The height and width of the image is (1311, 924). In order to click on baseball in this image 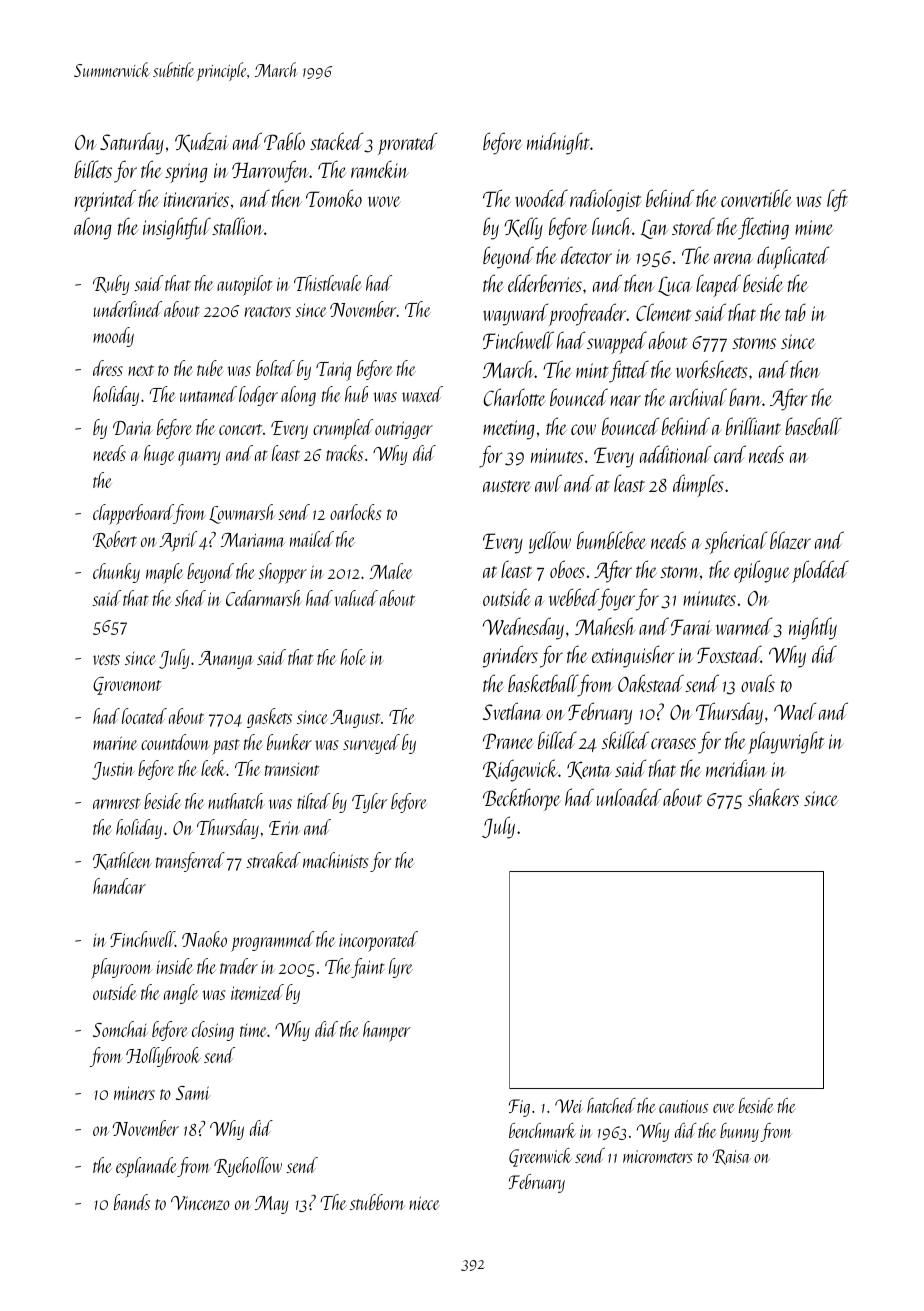, I will do `click(813, 426)`.
